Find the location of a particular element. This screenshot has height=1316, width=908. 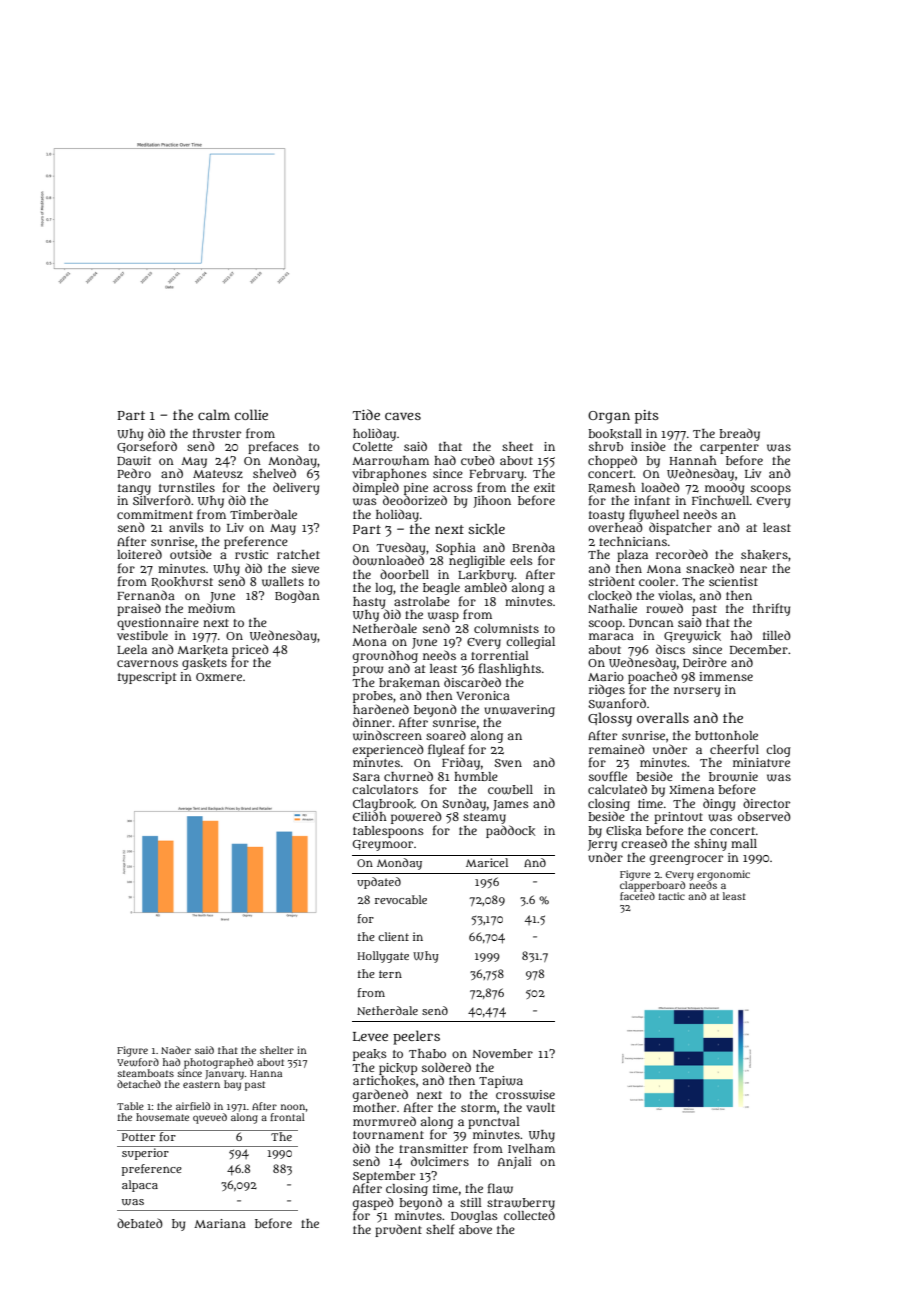

Nader is located at coordinates (176, 1050).
